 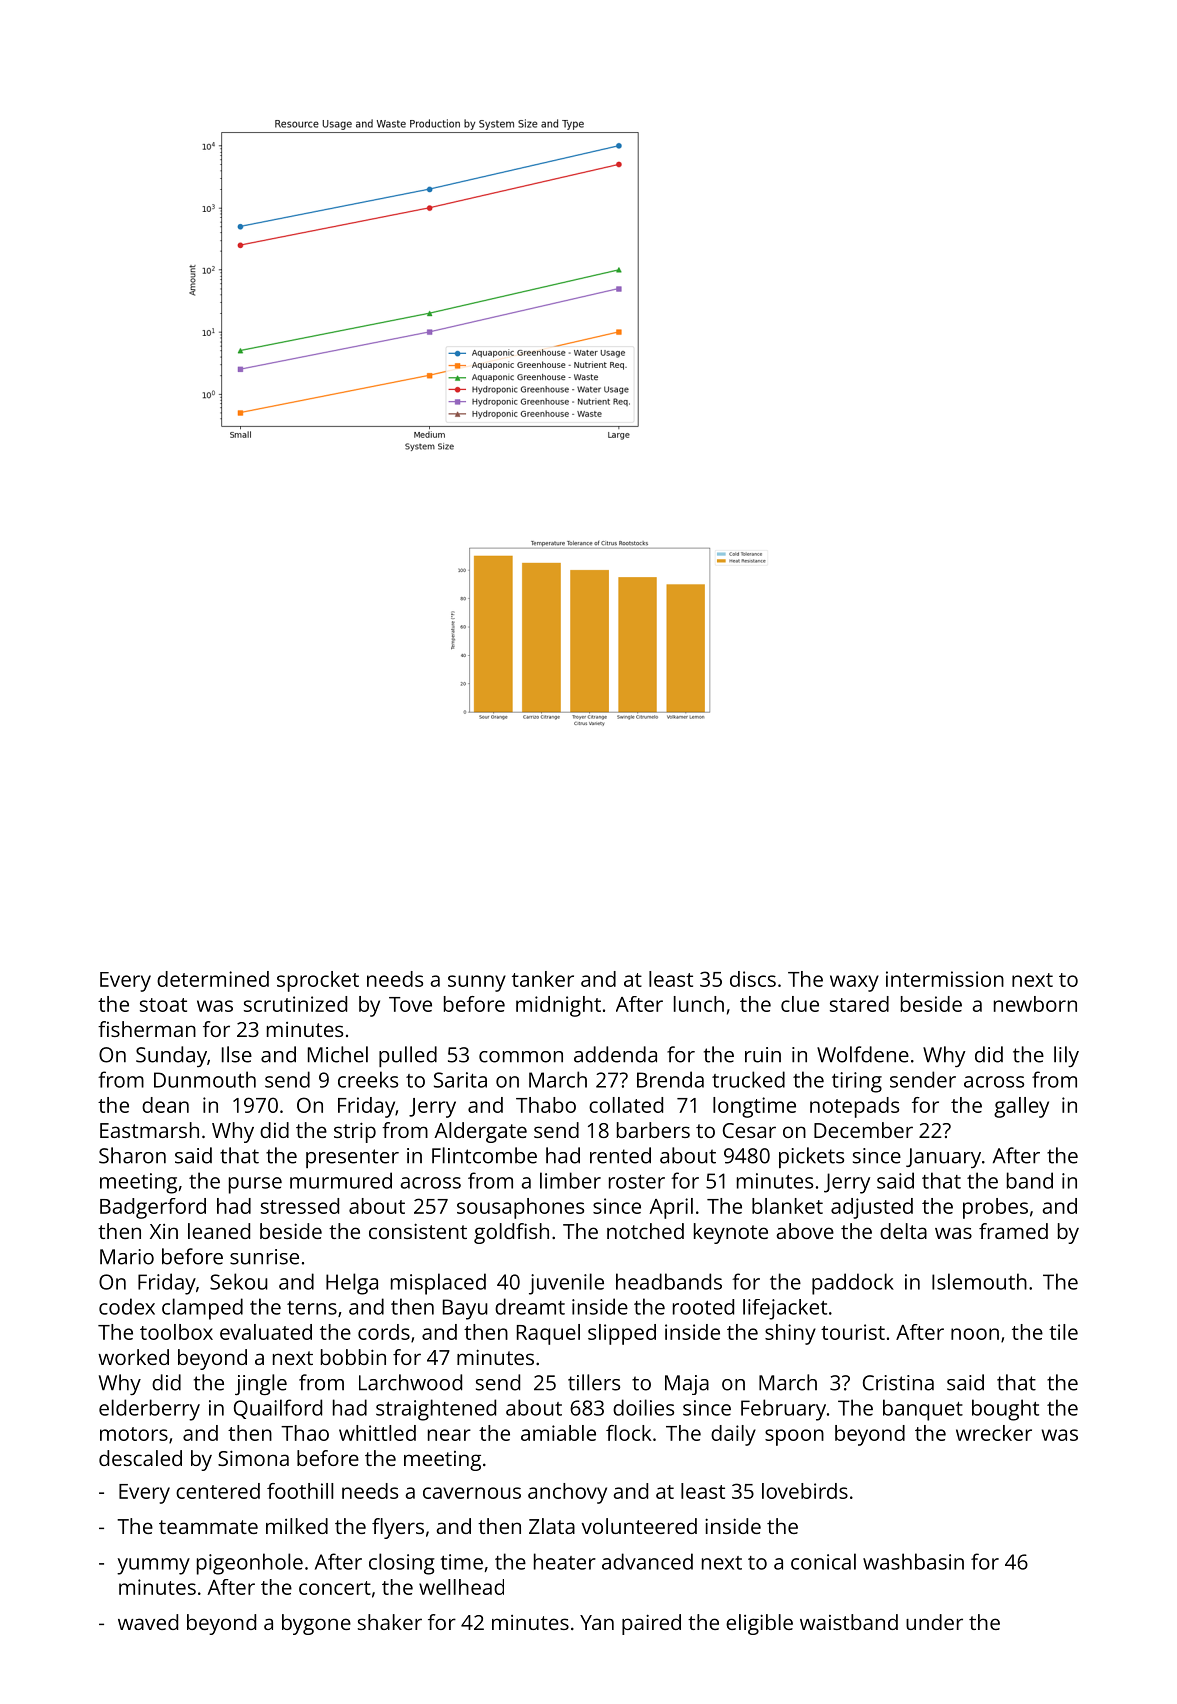 What do you see at coordinates (148, 1622) in the document?
I see `waved` at bounding box center [148, 1622].
